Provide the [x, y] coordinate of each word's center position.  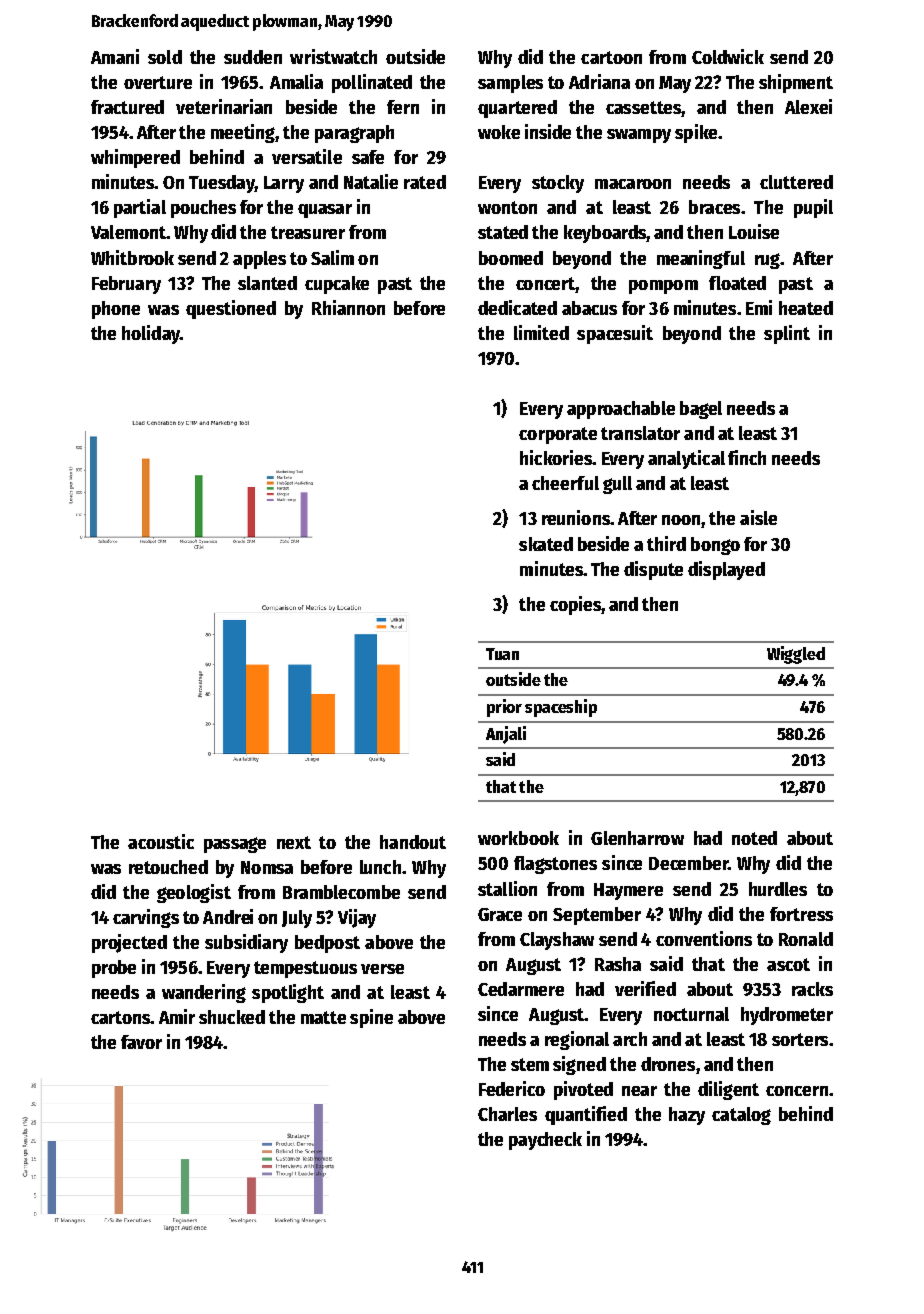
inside [548, 131]
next [294, 842]
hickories [556, 457]
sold [165, 57]
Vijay [357, 918]
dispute [653, 570]
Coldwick [728, 56]
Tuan [502, 654]
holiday [151, 334]
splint [787, 334]
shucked [232, 1017]
